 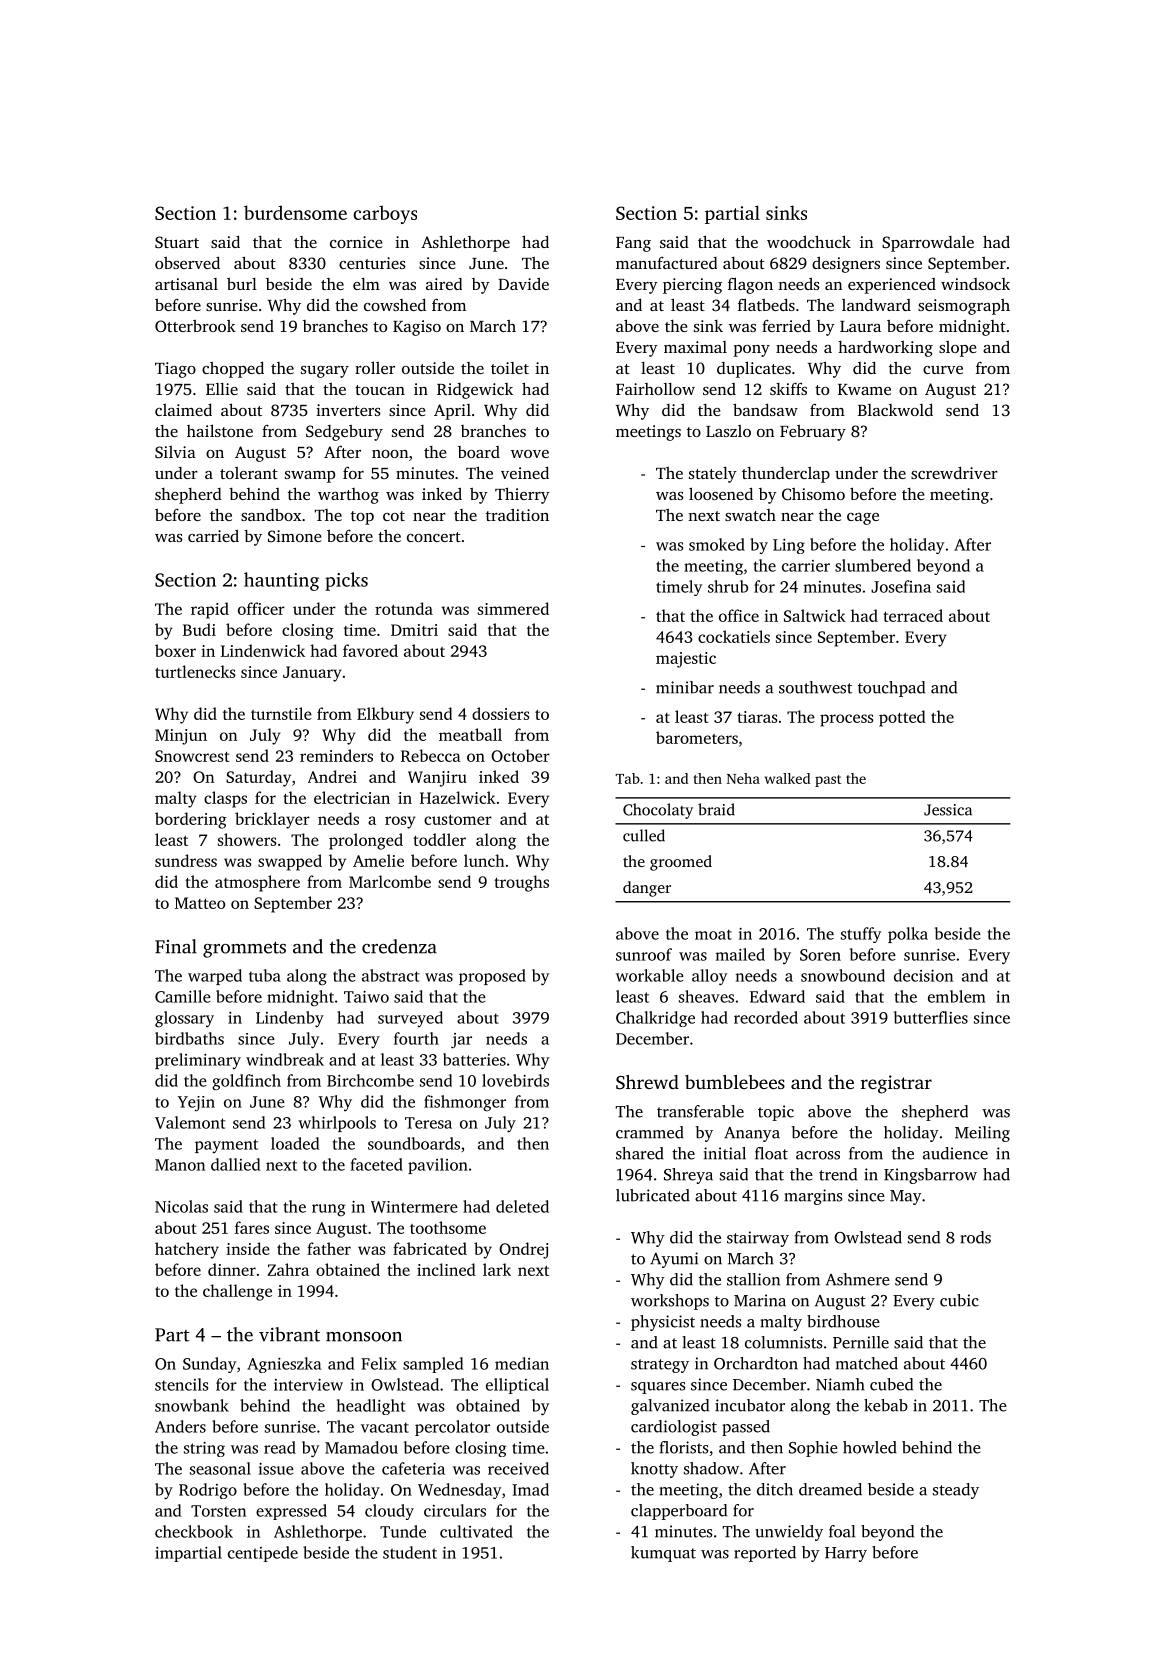 I want to click on Josefina, so click(x=901, y=586).
